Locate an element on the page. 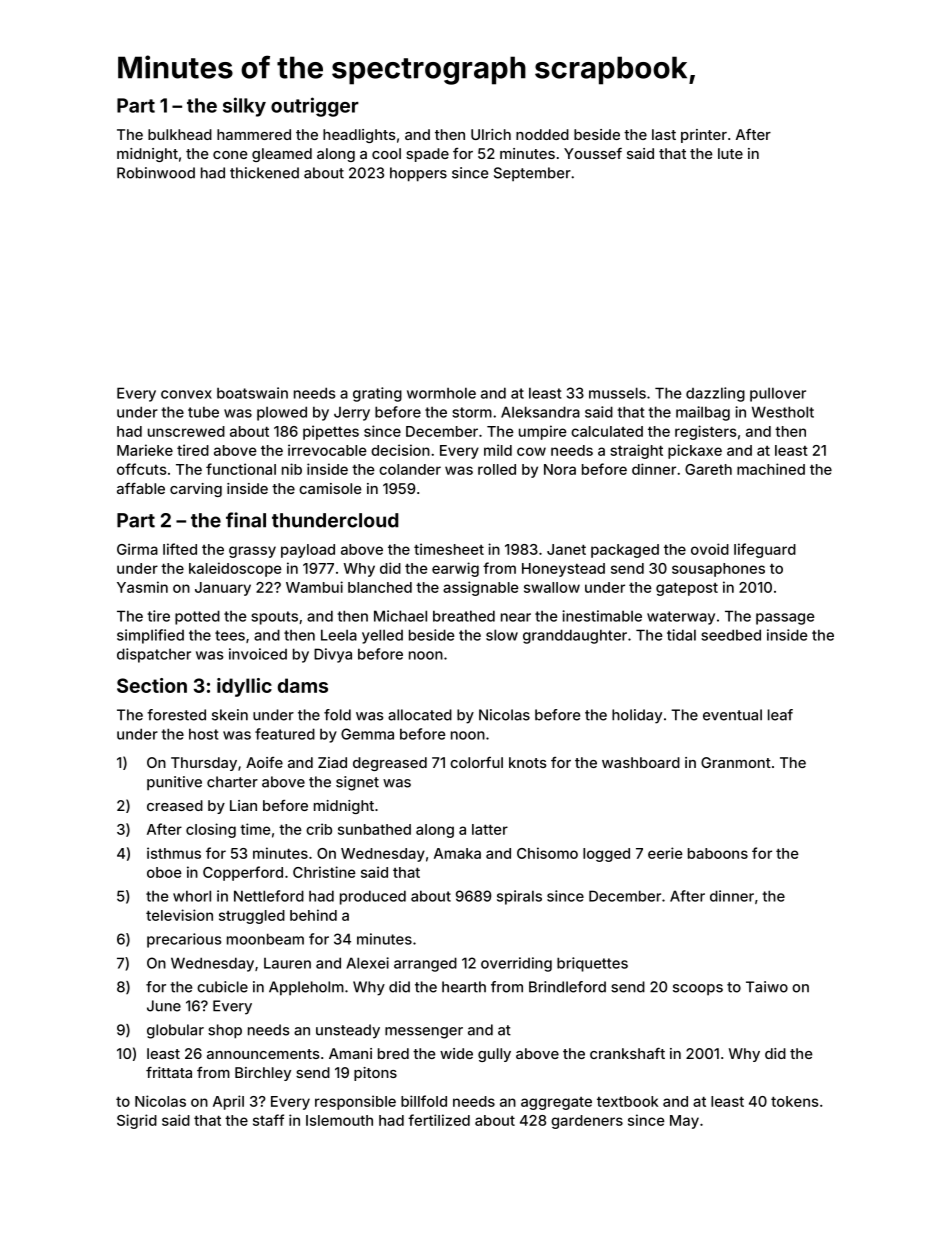  oboe is located at coordinates (164, 872).
